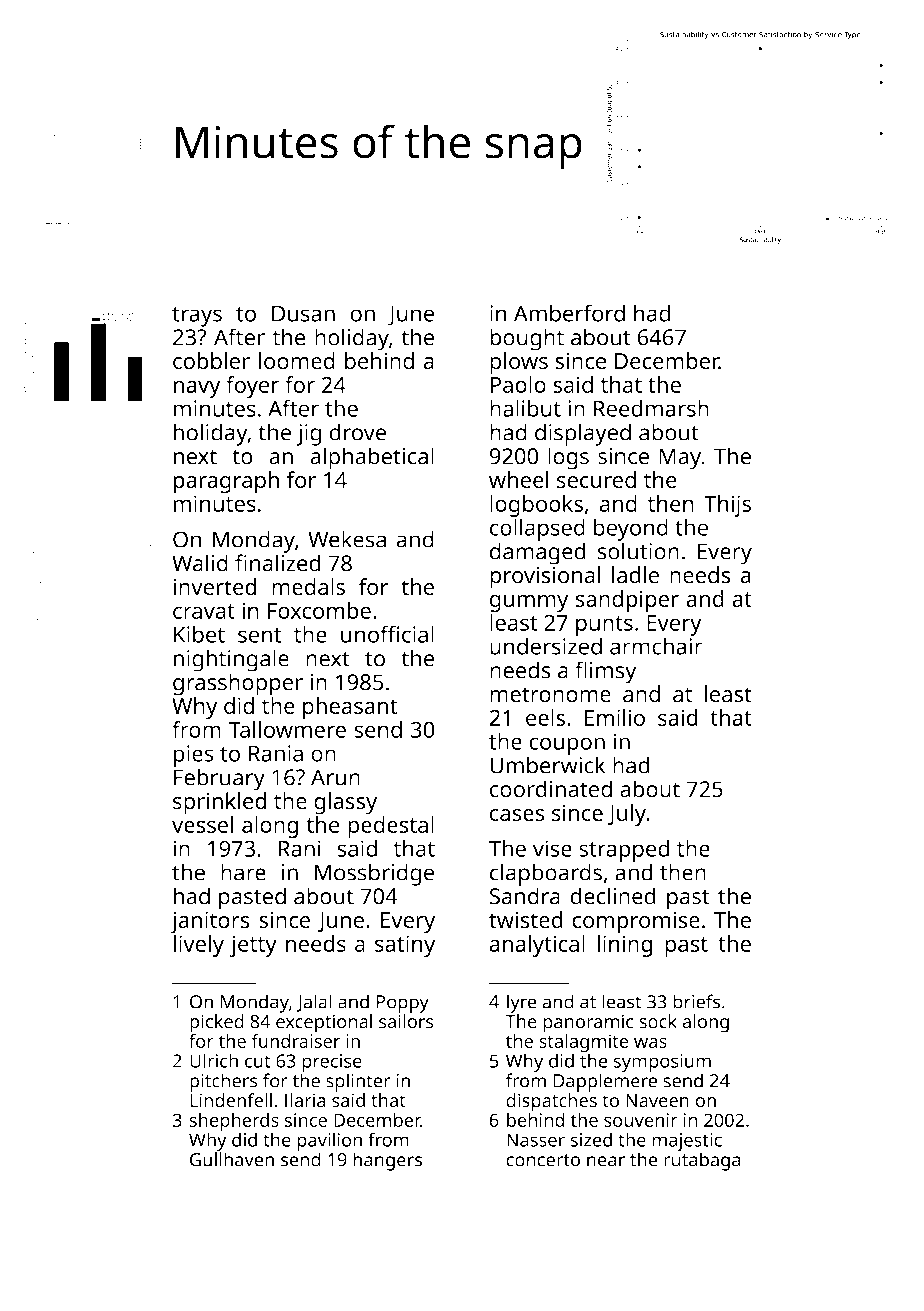  I want to click on metronome, so click(550, 695).
